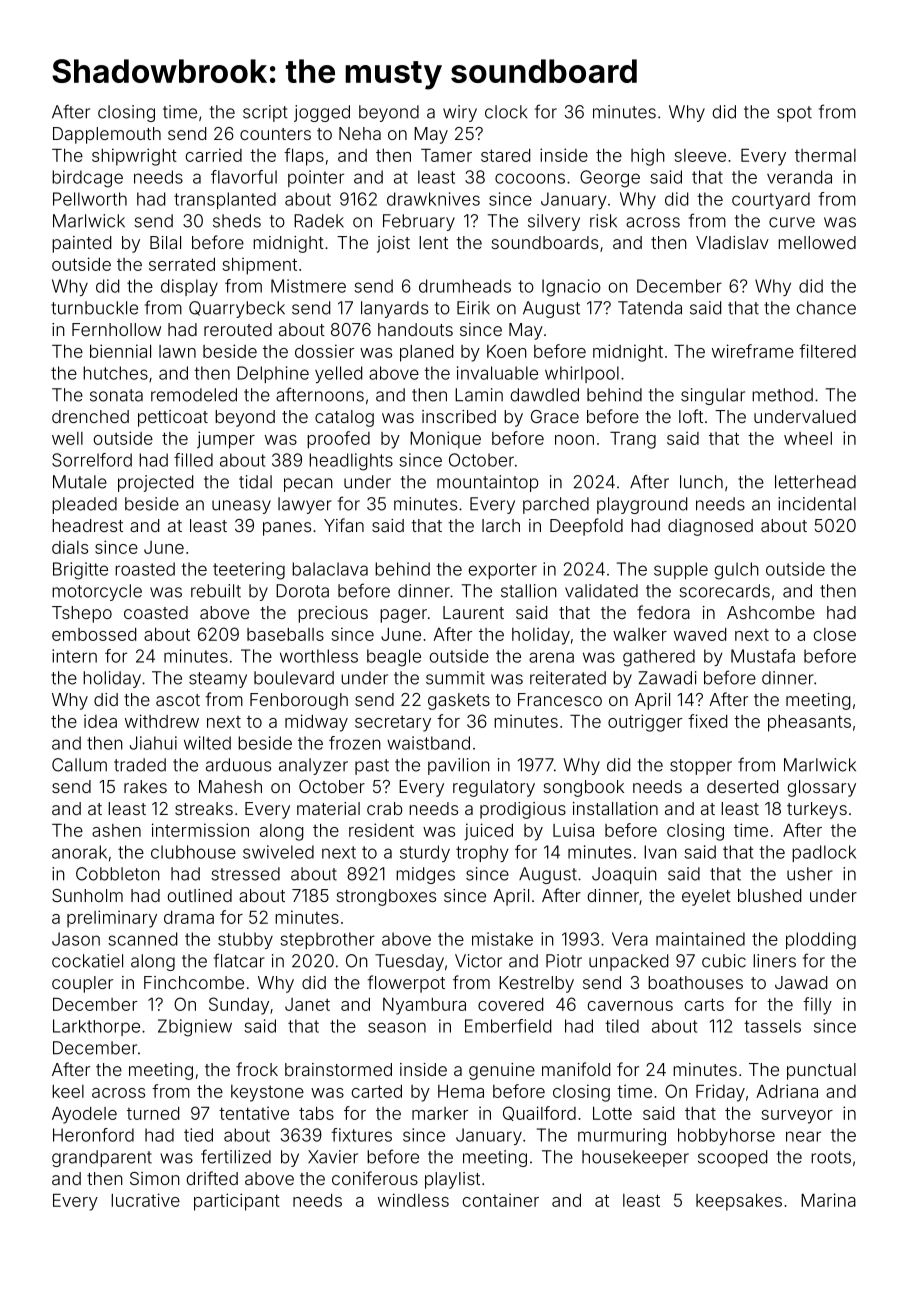 This screenshot has height=1316, width=908. What do you see at coordinates (648, 157) in the screenshot?
I see `high` at bounding box center [648, 157].
